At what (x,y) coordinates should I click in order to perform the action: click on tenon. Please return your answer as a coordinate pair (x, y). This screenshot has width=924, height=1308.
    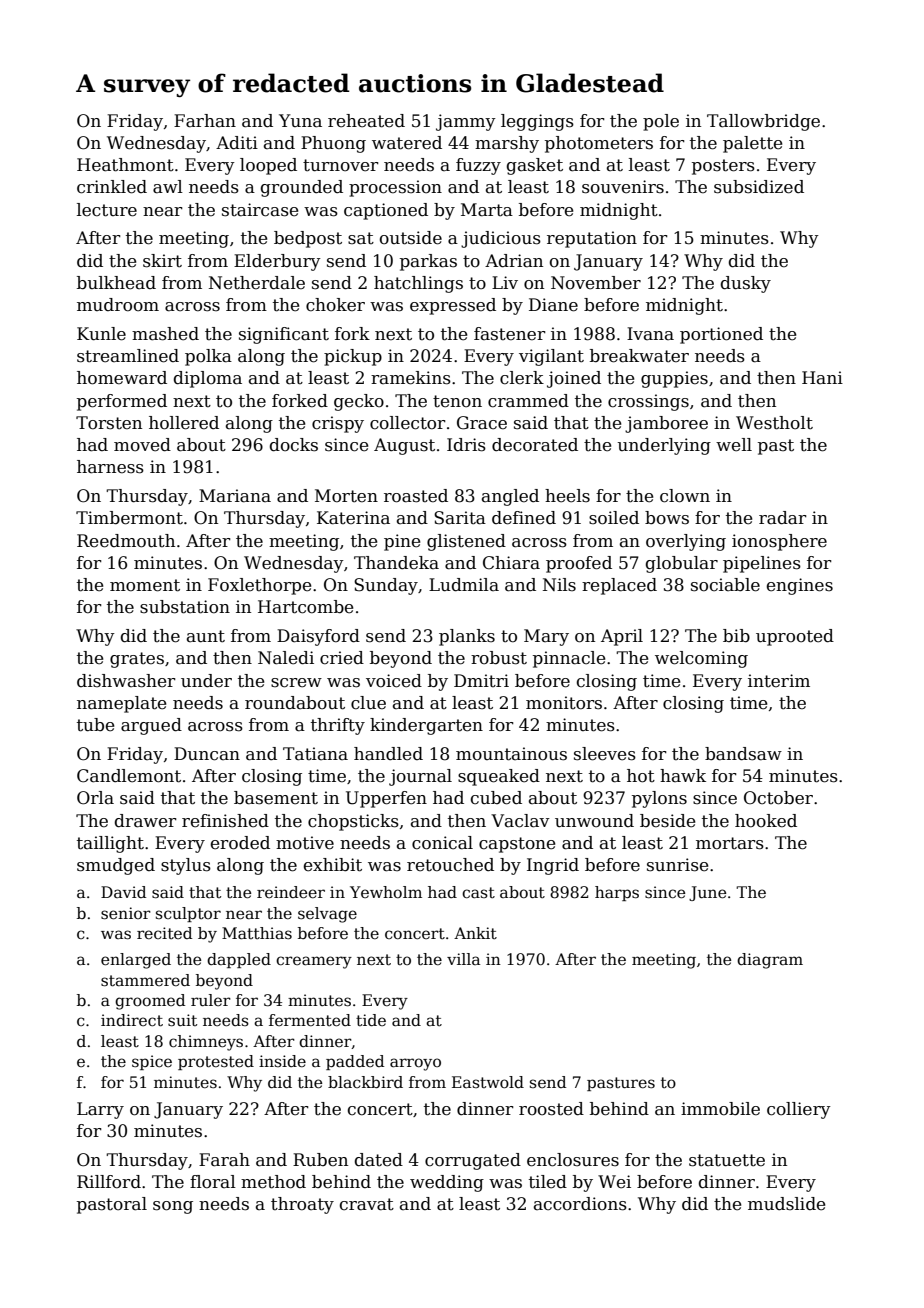
    Looking at the image, I should click on (457, 401).
